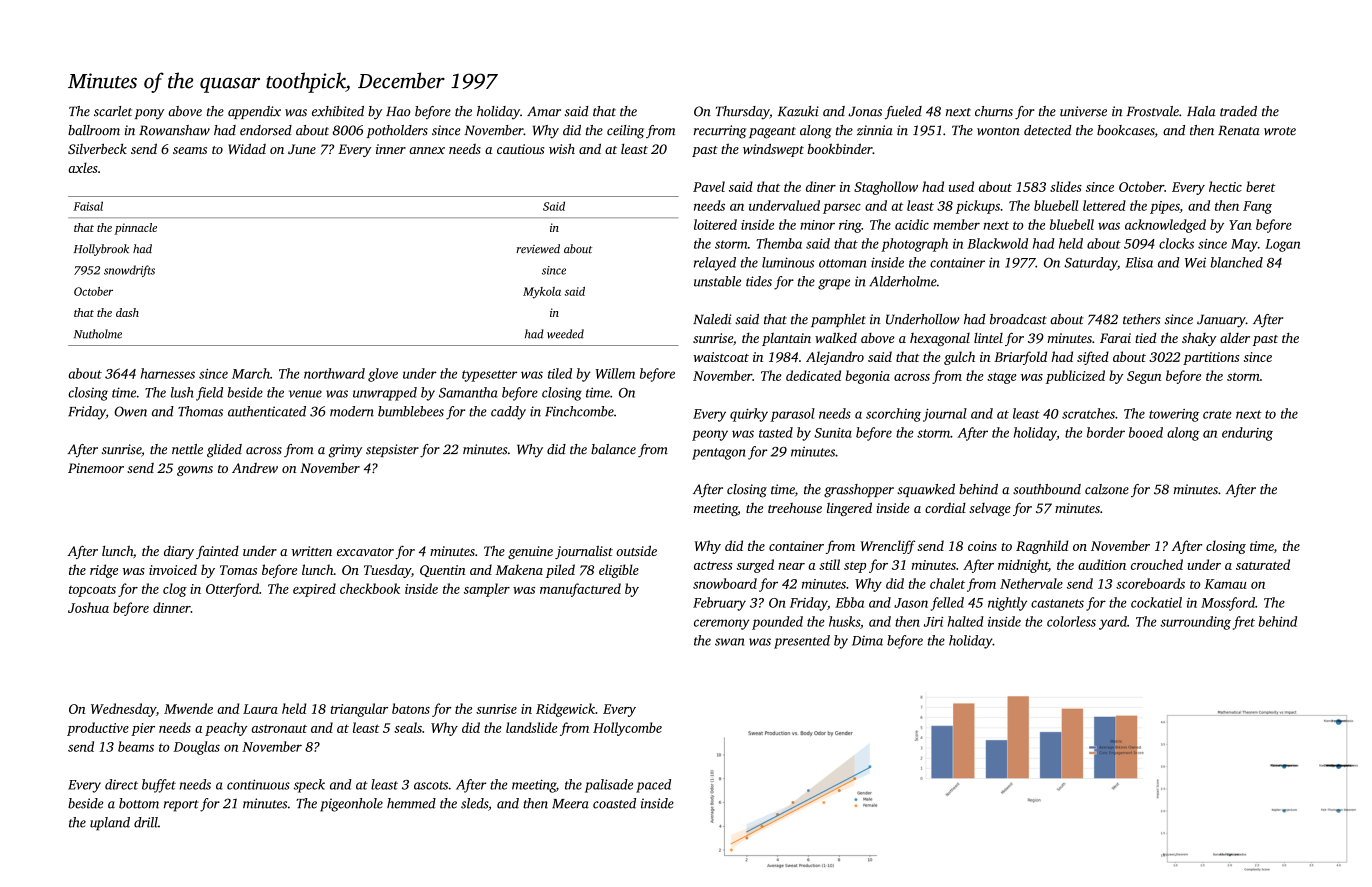 This page has height=887, width=1372. What do you see at coordinates (254, 112) in the page?
I see `appendix` at bounding box center [254, 112].
